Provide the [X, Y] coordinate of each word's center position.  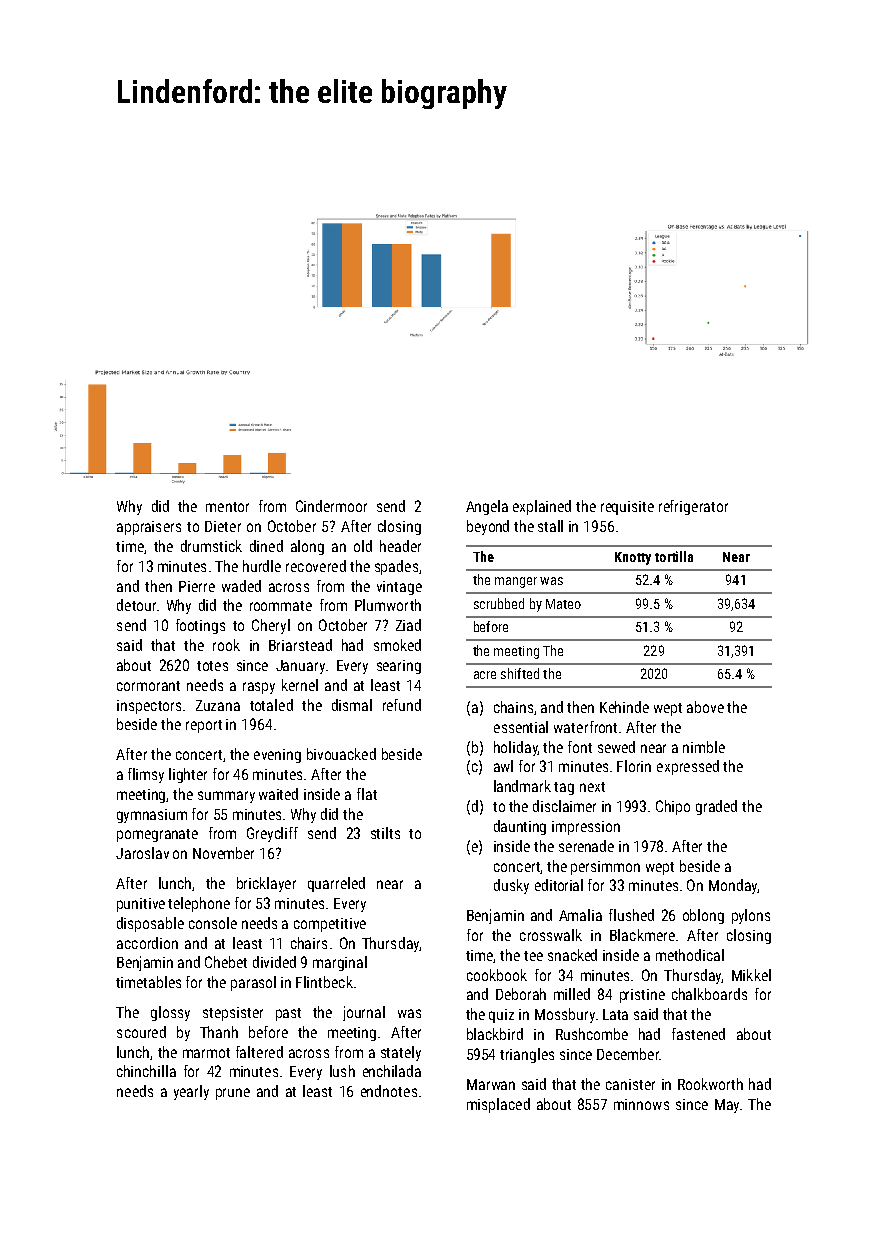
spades [396, 567]
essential [521, 727]
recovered [316, 566]
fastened [698, 1034]
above [705, 707]
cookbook [497, 975]
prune [233, 1094]
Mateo [563, 604]
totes [212, 666]
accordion [147, 943]
